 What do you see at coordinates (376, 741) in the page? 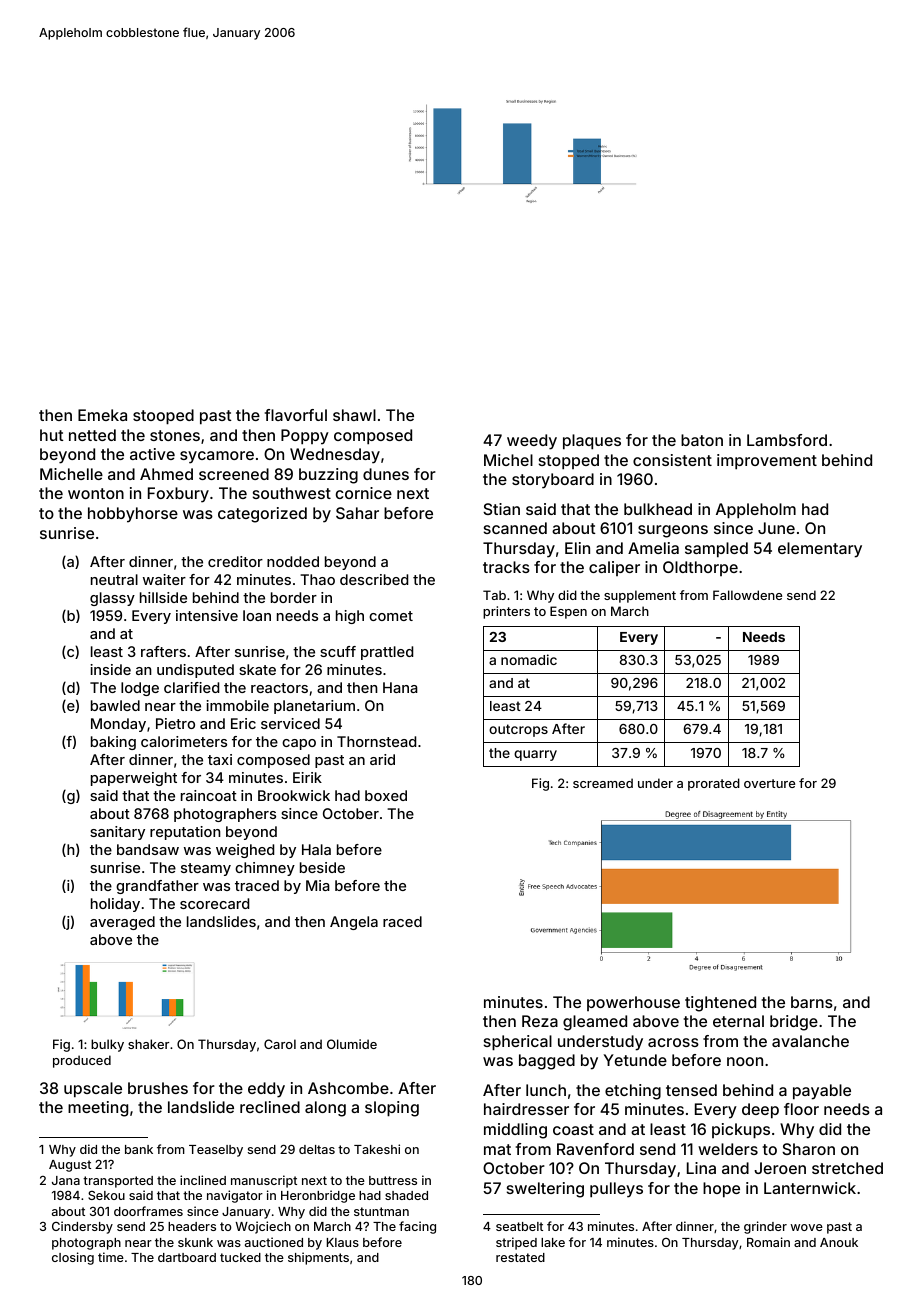
I see `Thornstead` at bounding box center [376, 741].
